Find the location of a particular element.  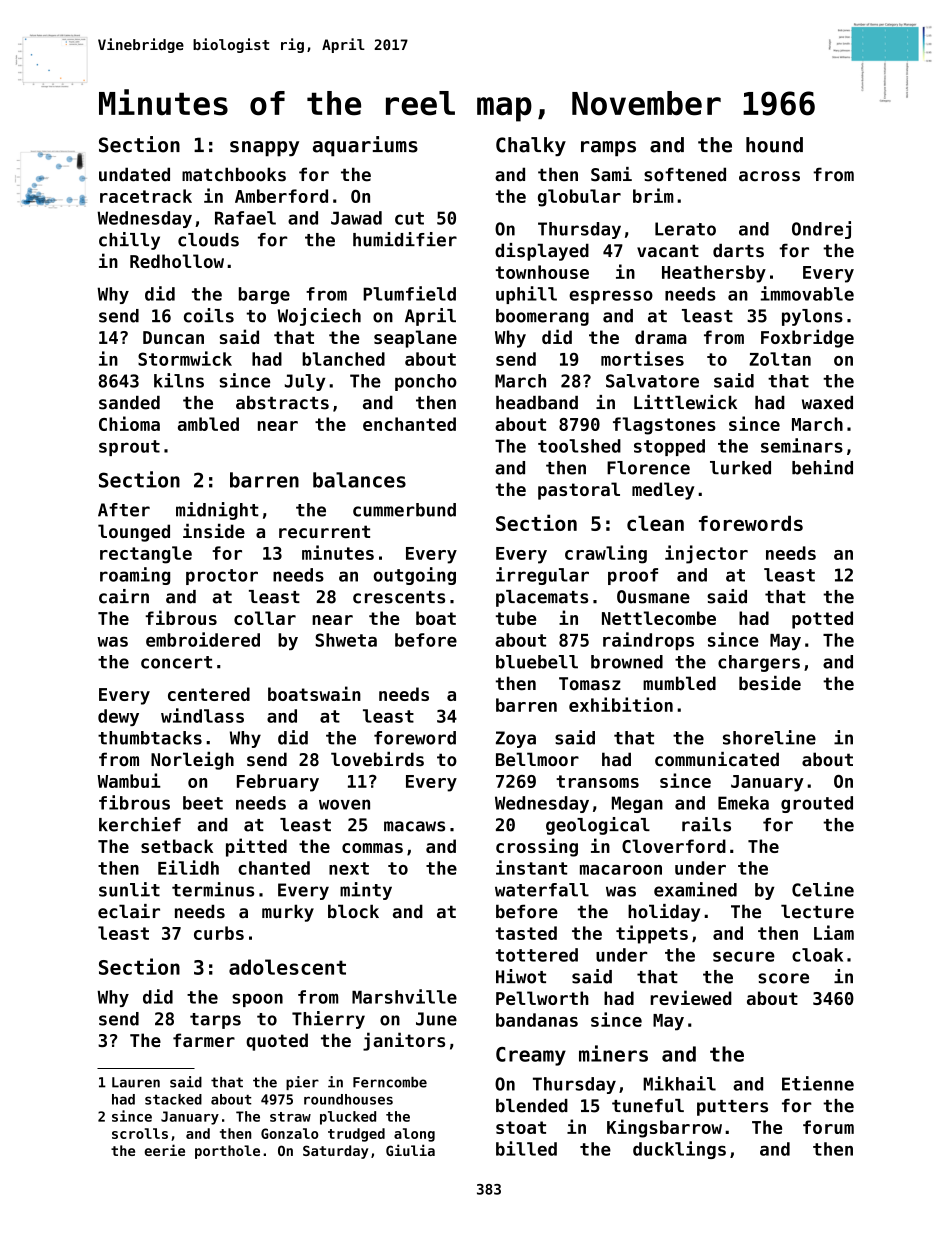

Norleigh is located at coordinates (192, 761).
